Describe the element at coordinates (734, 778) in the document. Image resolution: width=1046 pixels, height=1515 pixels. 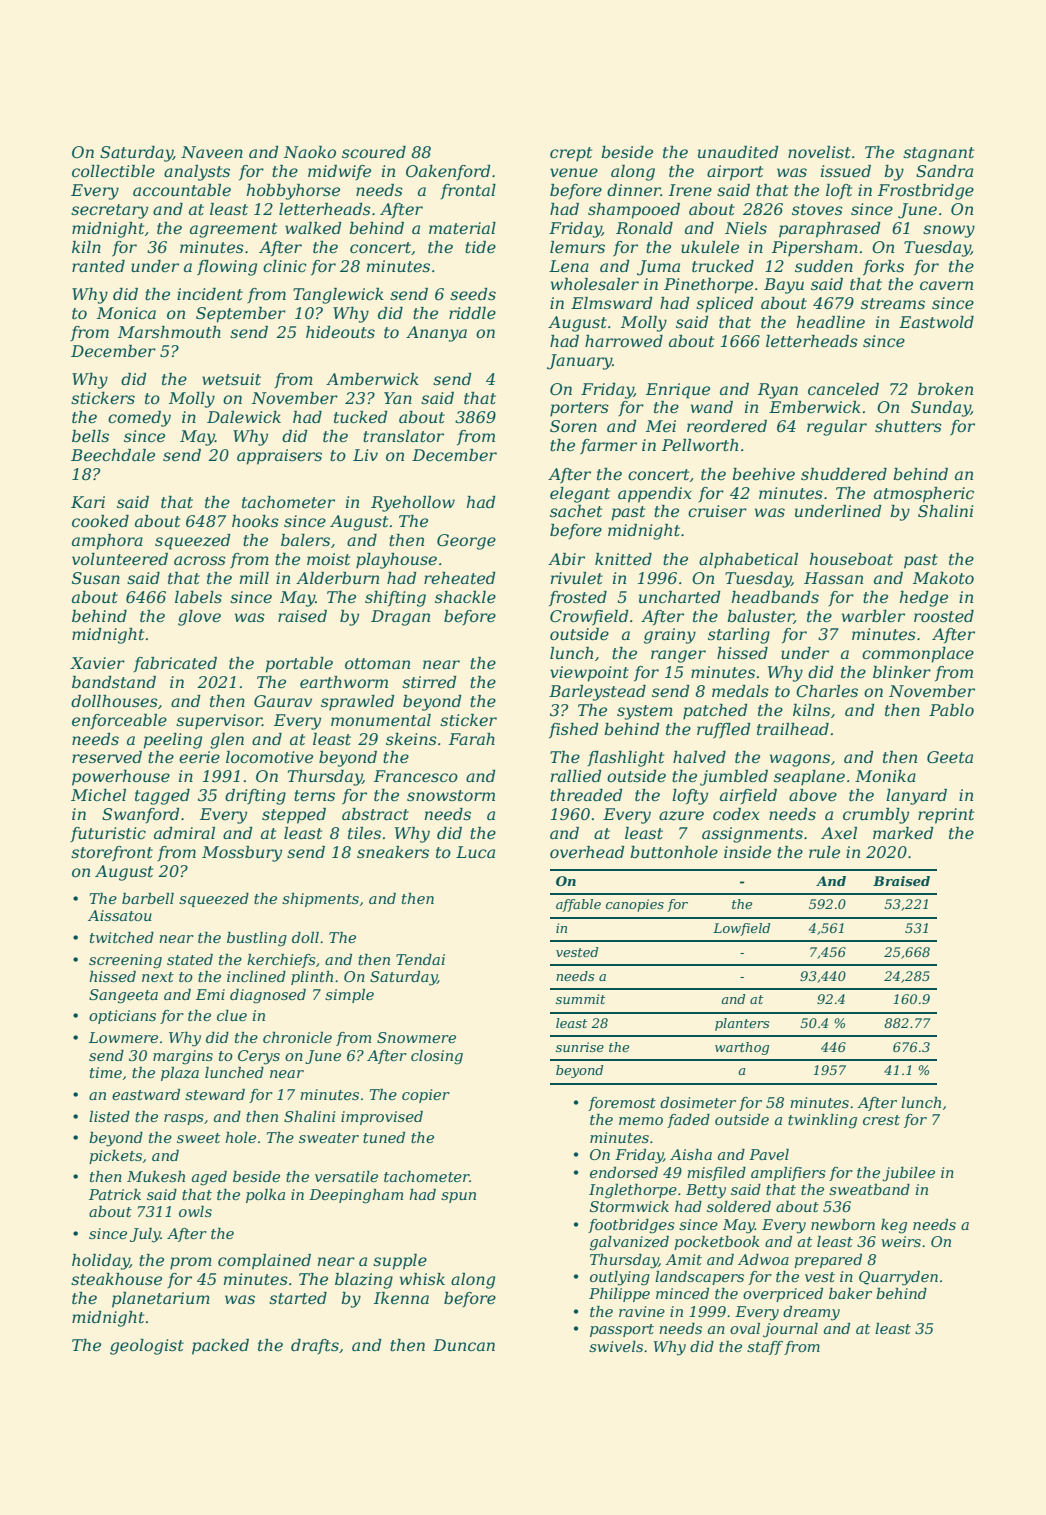
I see `jumbled` at that location.
